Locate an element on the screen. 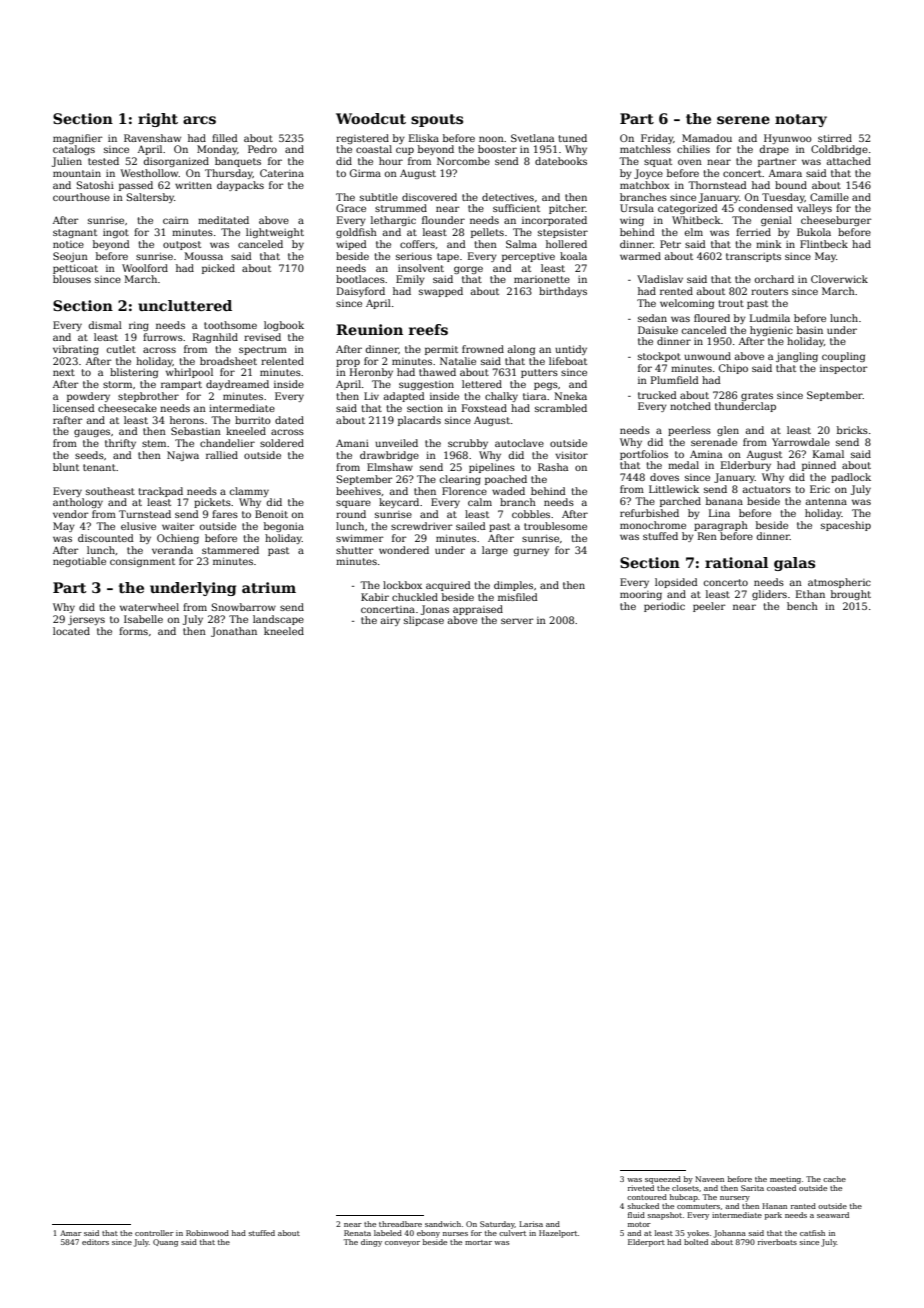  Svetlana is located at coordinates (532, 138).
